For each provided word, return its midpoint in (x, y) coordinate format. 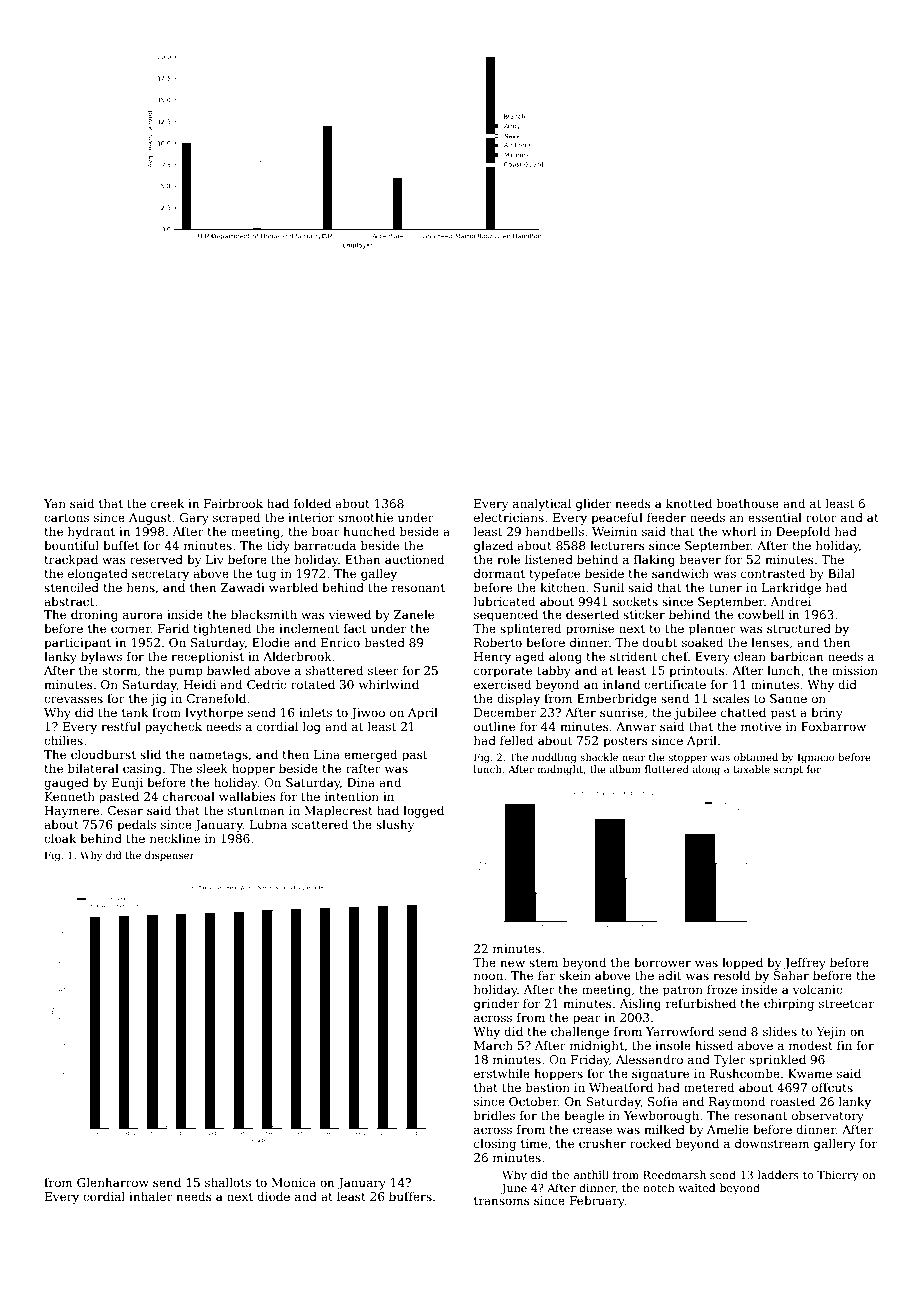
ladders (778, 1174)
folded (312, 503)
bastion (548, 1087)
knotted (689, 503)
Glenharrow (113, 1182)
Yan (55, 503)
